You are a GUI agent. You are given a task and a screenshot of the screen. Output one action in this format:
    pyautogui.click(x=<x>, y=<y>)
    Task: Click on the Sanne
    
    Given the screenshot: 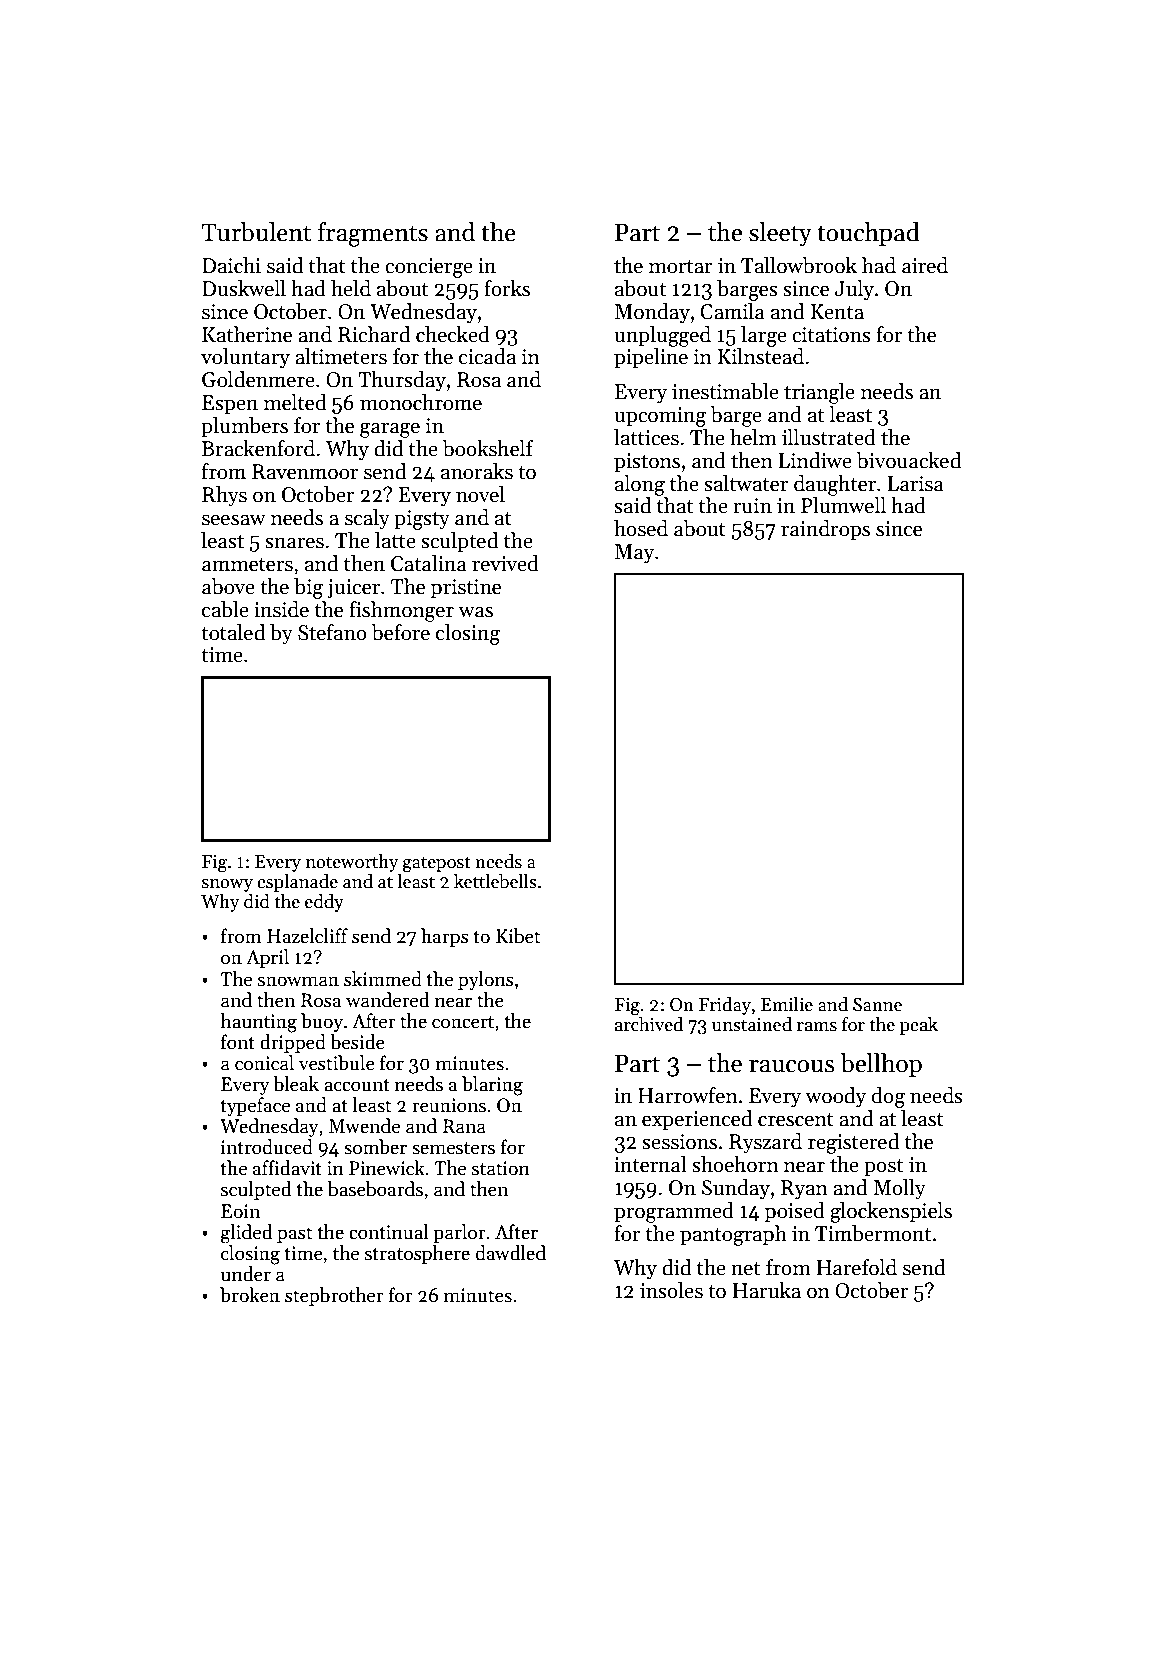 What is the action you would take?
    pyautogui.click(x=877, y=1005)
